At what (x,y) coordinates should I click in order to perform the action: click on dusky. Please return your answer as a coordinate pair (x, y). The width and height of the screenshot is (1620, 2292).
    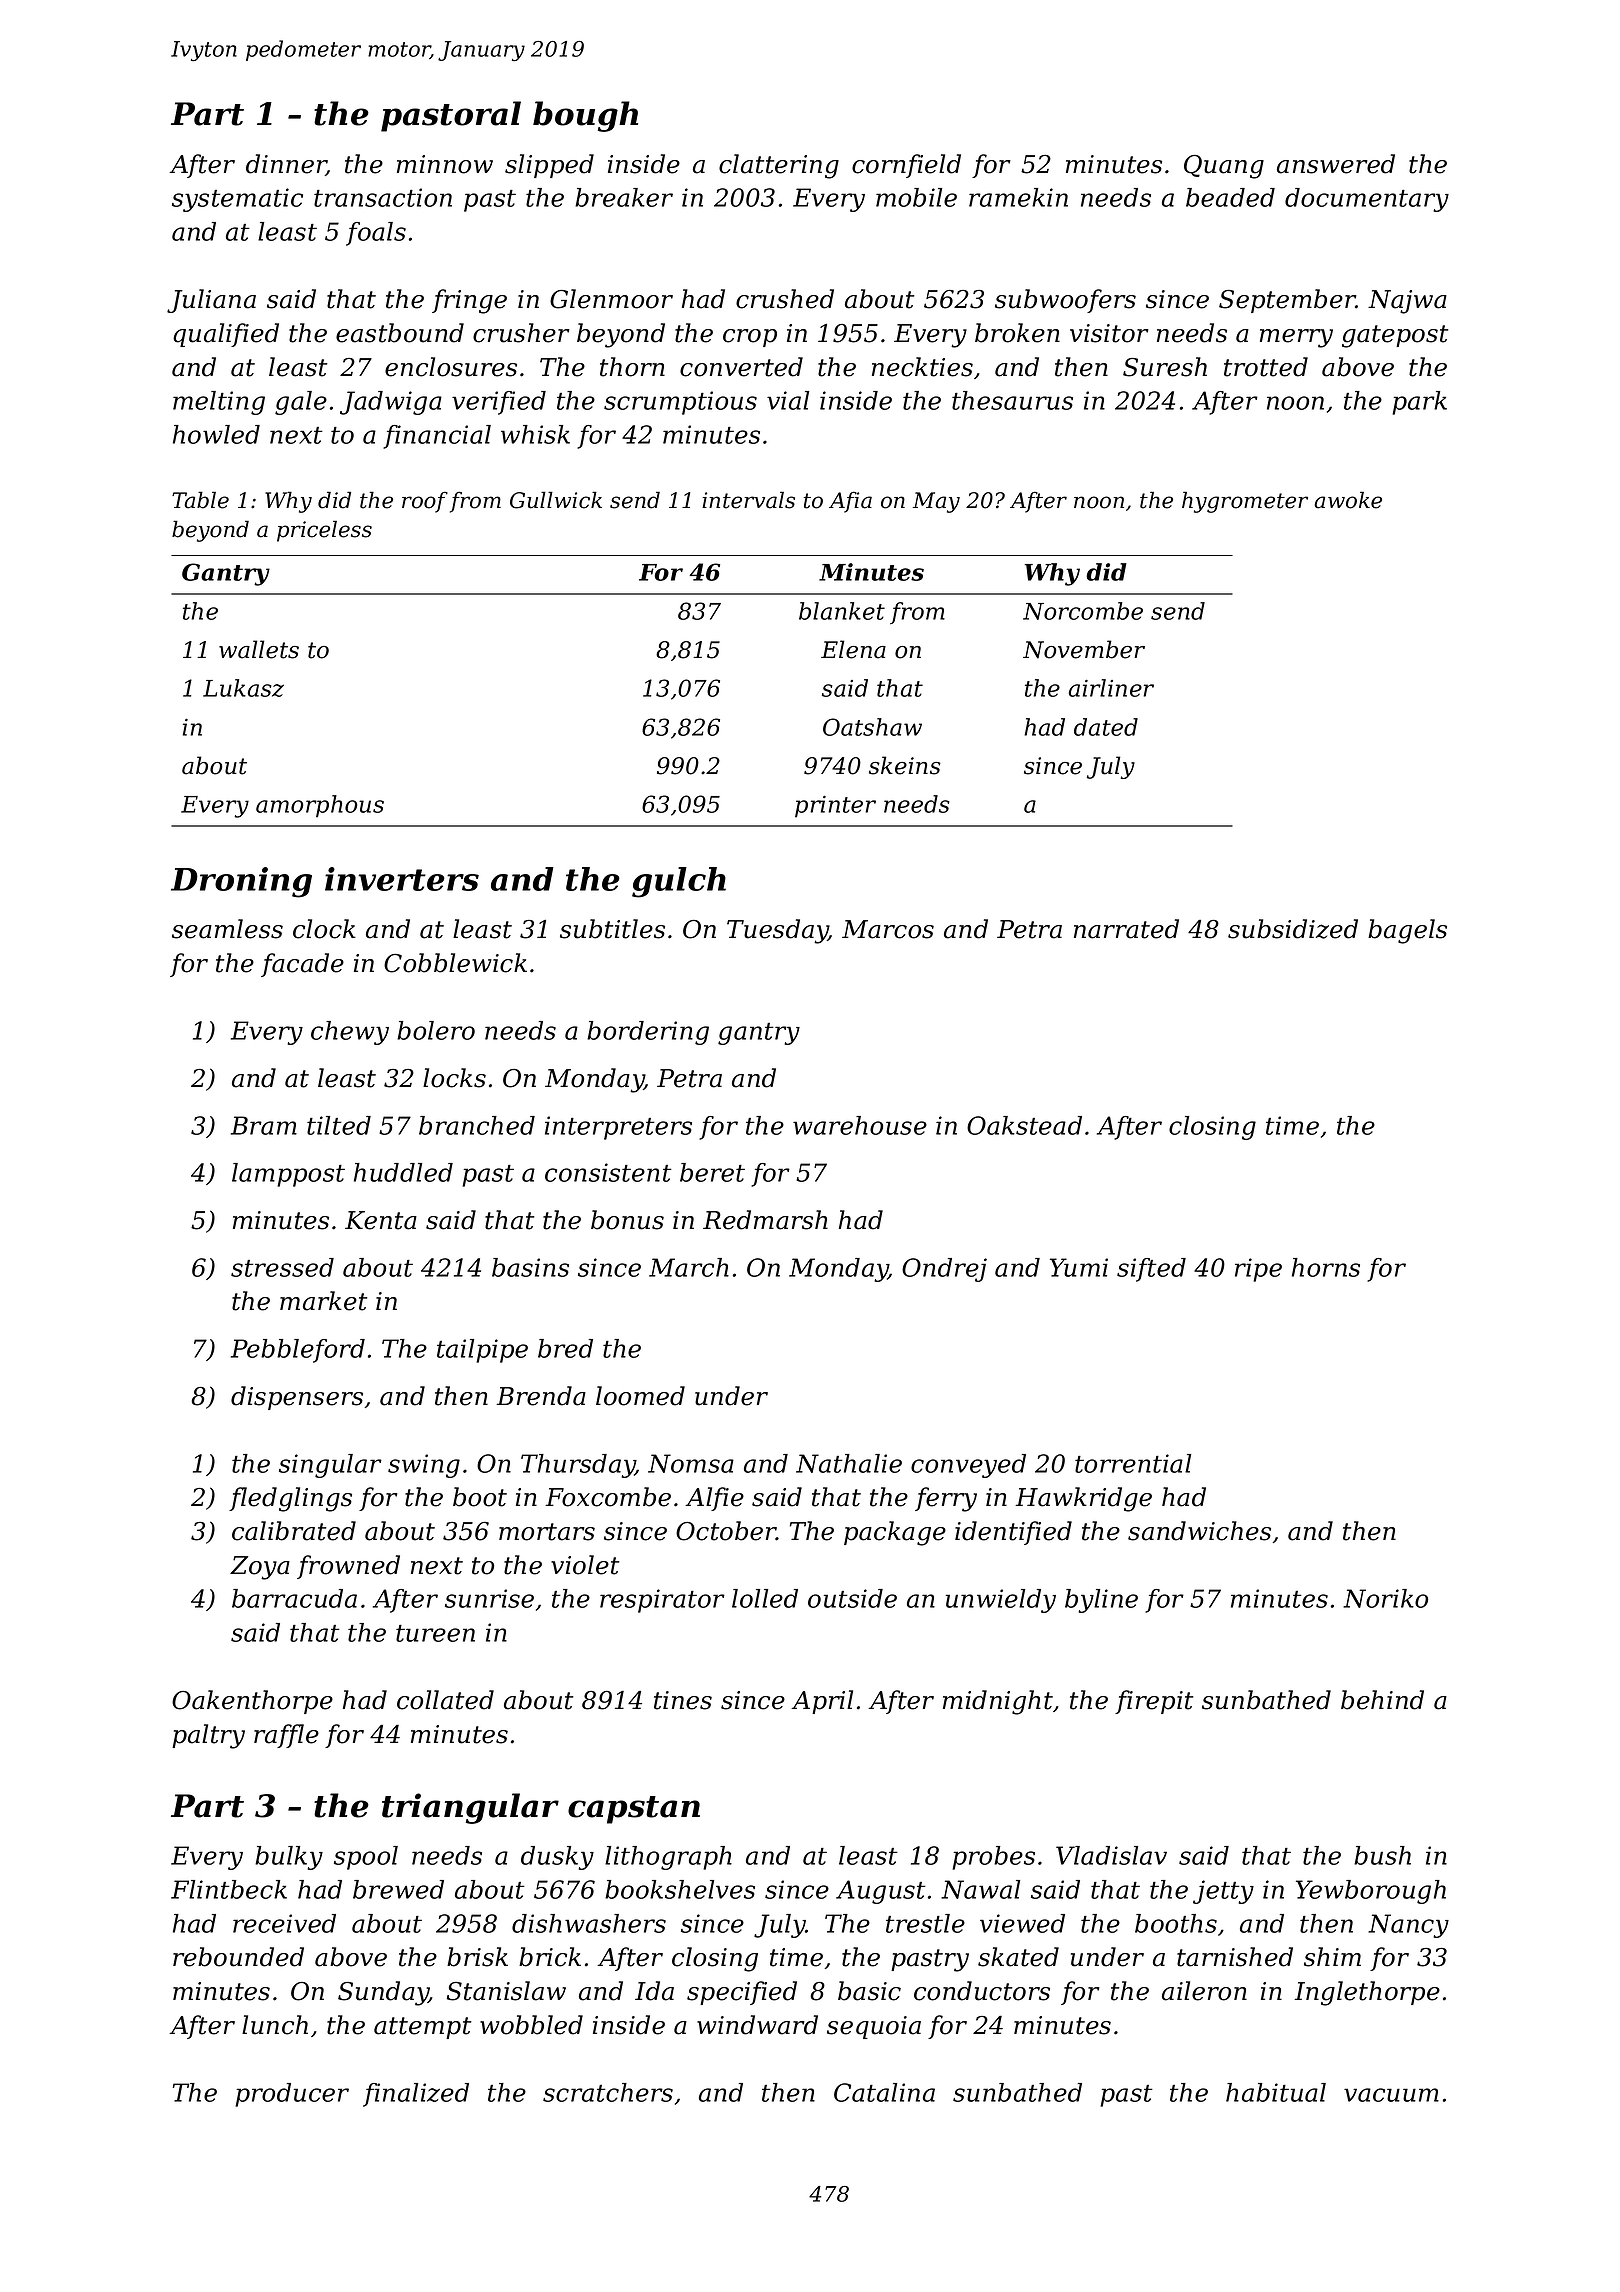
    Looking at the image, I should click on (557, 1858).
